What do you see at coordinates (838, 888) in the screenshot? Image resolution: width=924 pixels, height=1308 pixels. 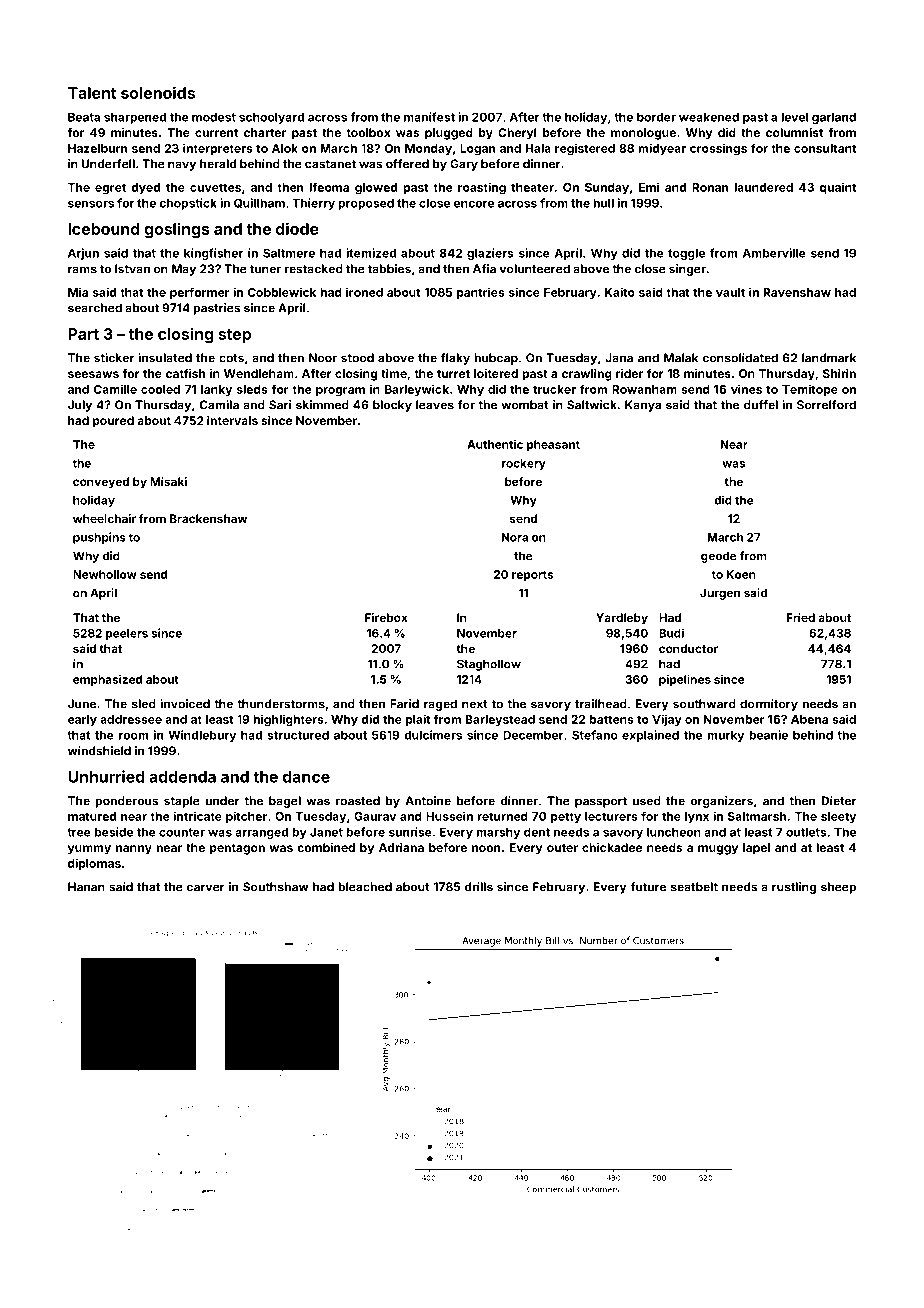 I see `sheep` at bounding box center [838, 888].
